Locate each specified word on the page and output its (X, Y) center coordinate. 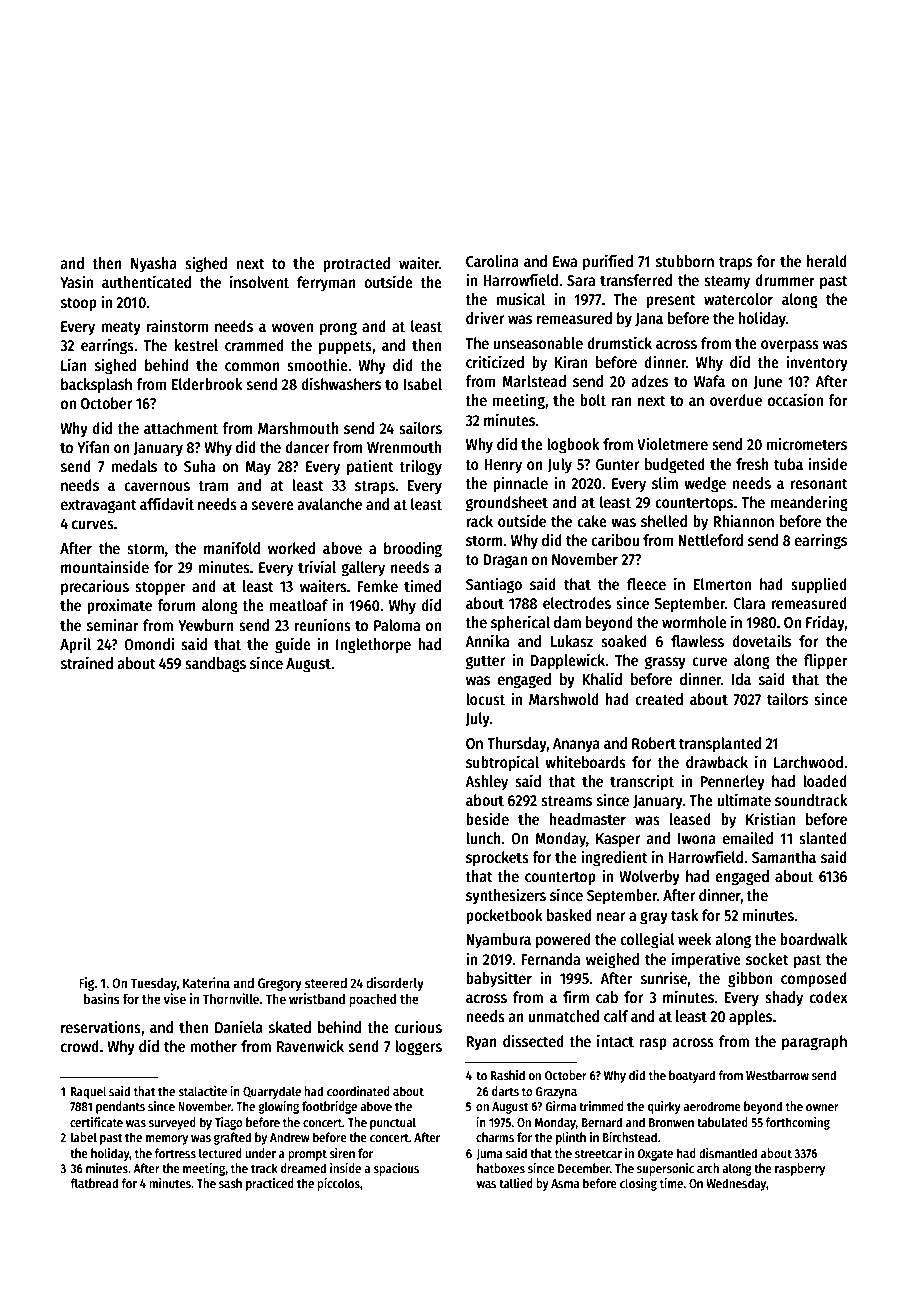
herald (827, 261)
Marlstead (534, 381)
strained (87, 663)
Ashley (486, 783)
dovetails (761, 640)
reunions (323, 624)
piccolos (338, 1184)
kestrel (196, 345)
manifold (232, 547)
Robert (654, 743)
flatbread (94, 1183)
